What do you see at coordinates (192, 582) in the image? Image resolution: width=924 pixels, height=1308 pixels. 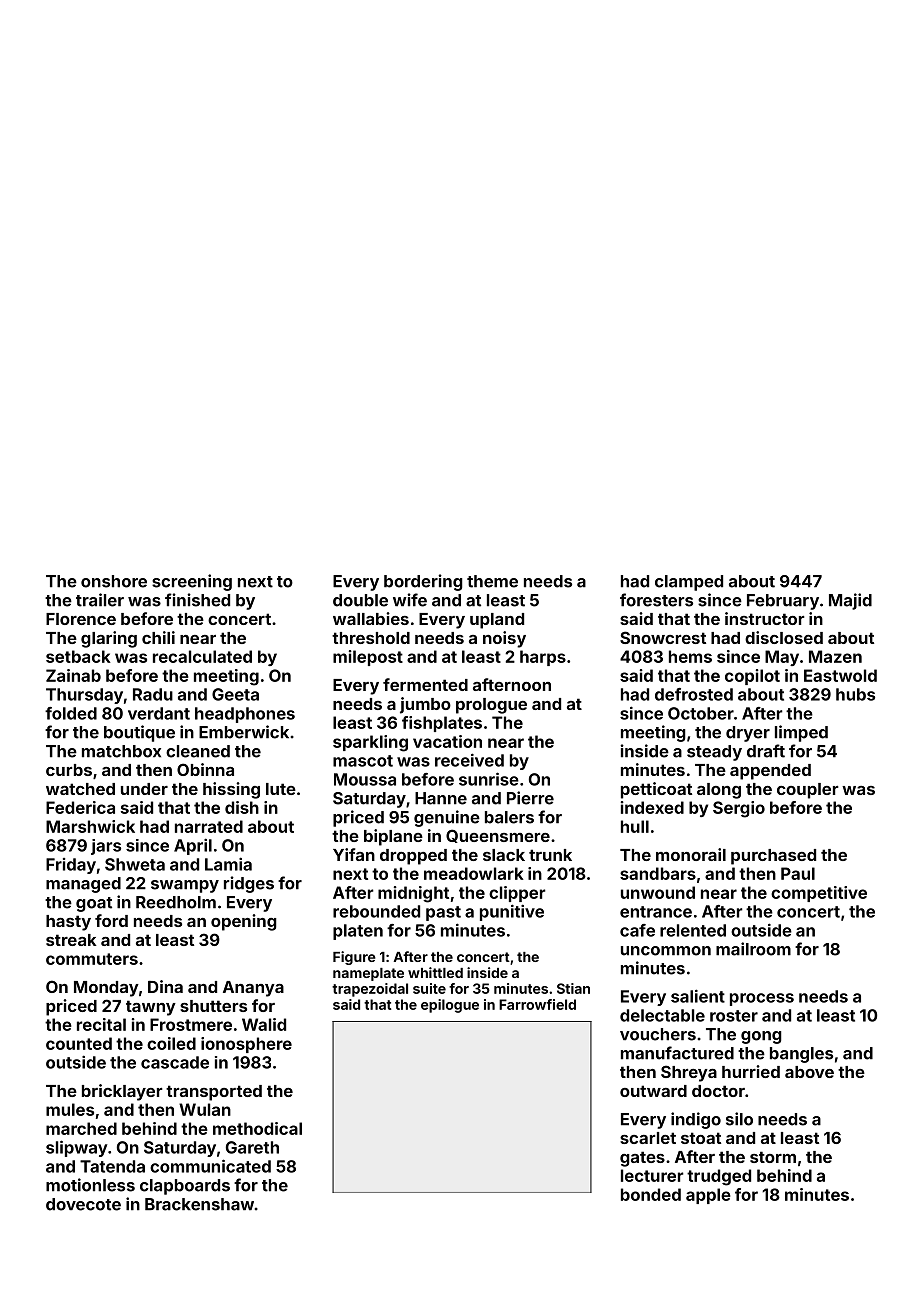 I see `screening` at bounding box center [192, 582].
